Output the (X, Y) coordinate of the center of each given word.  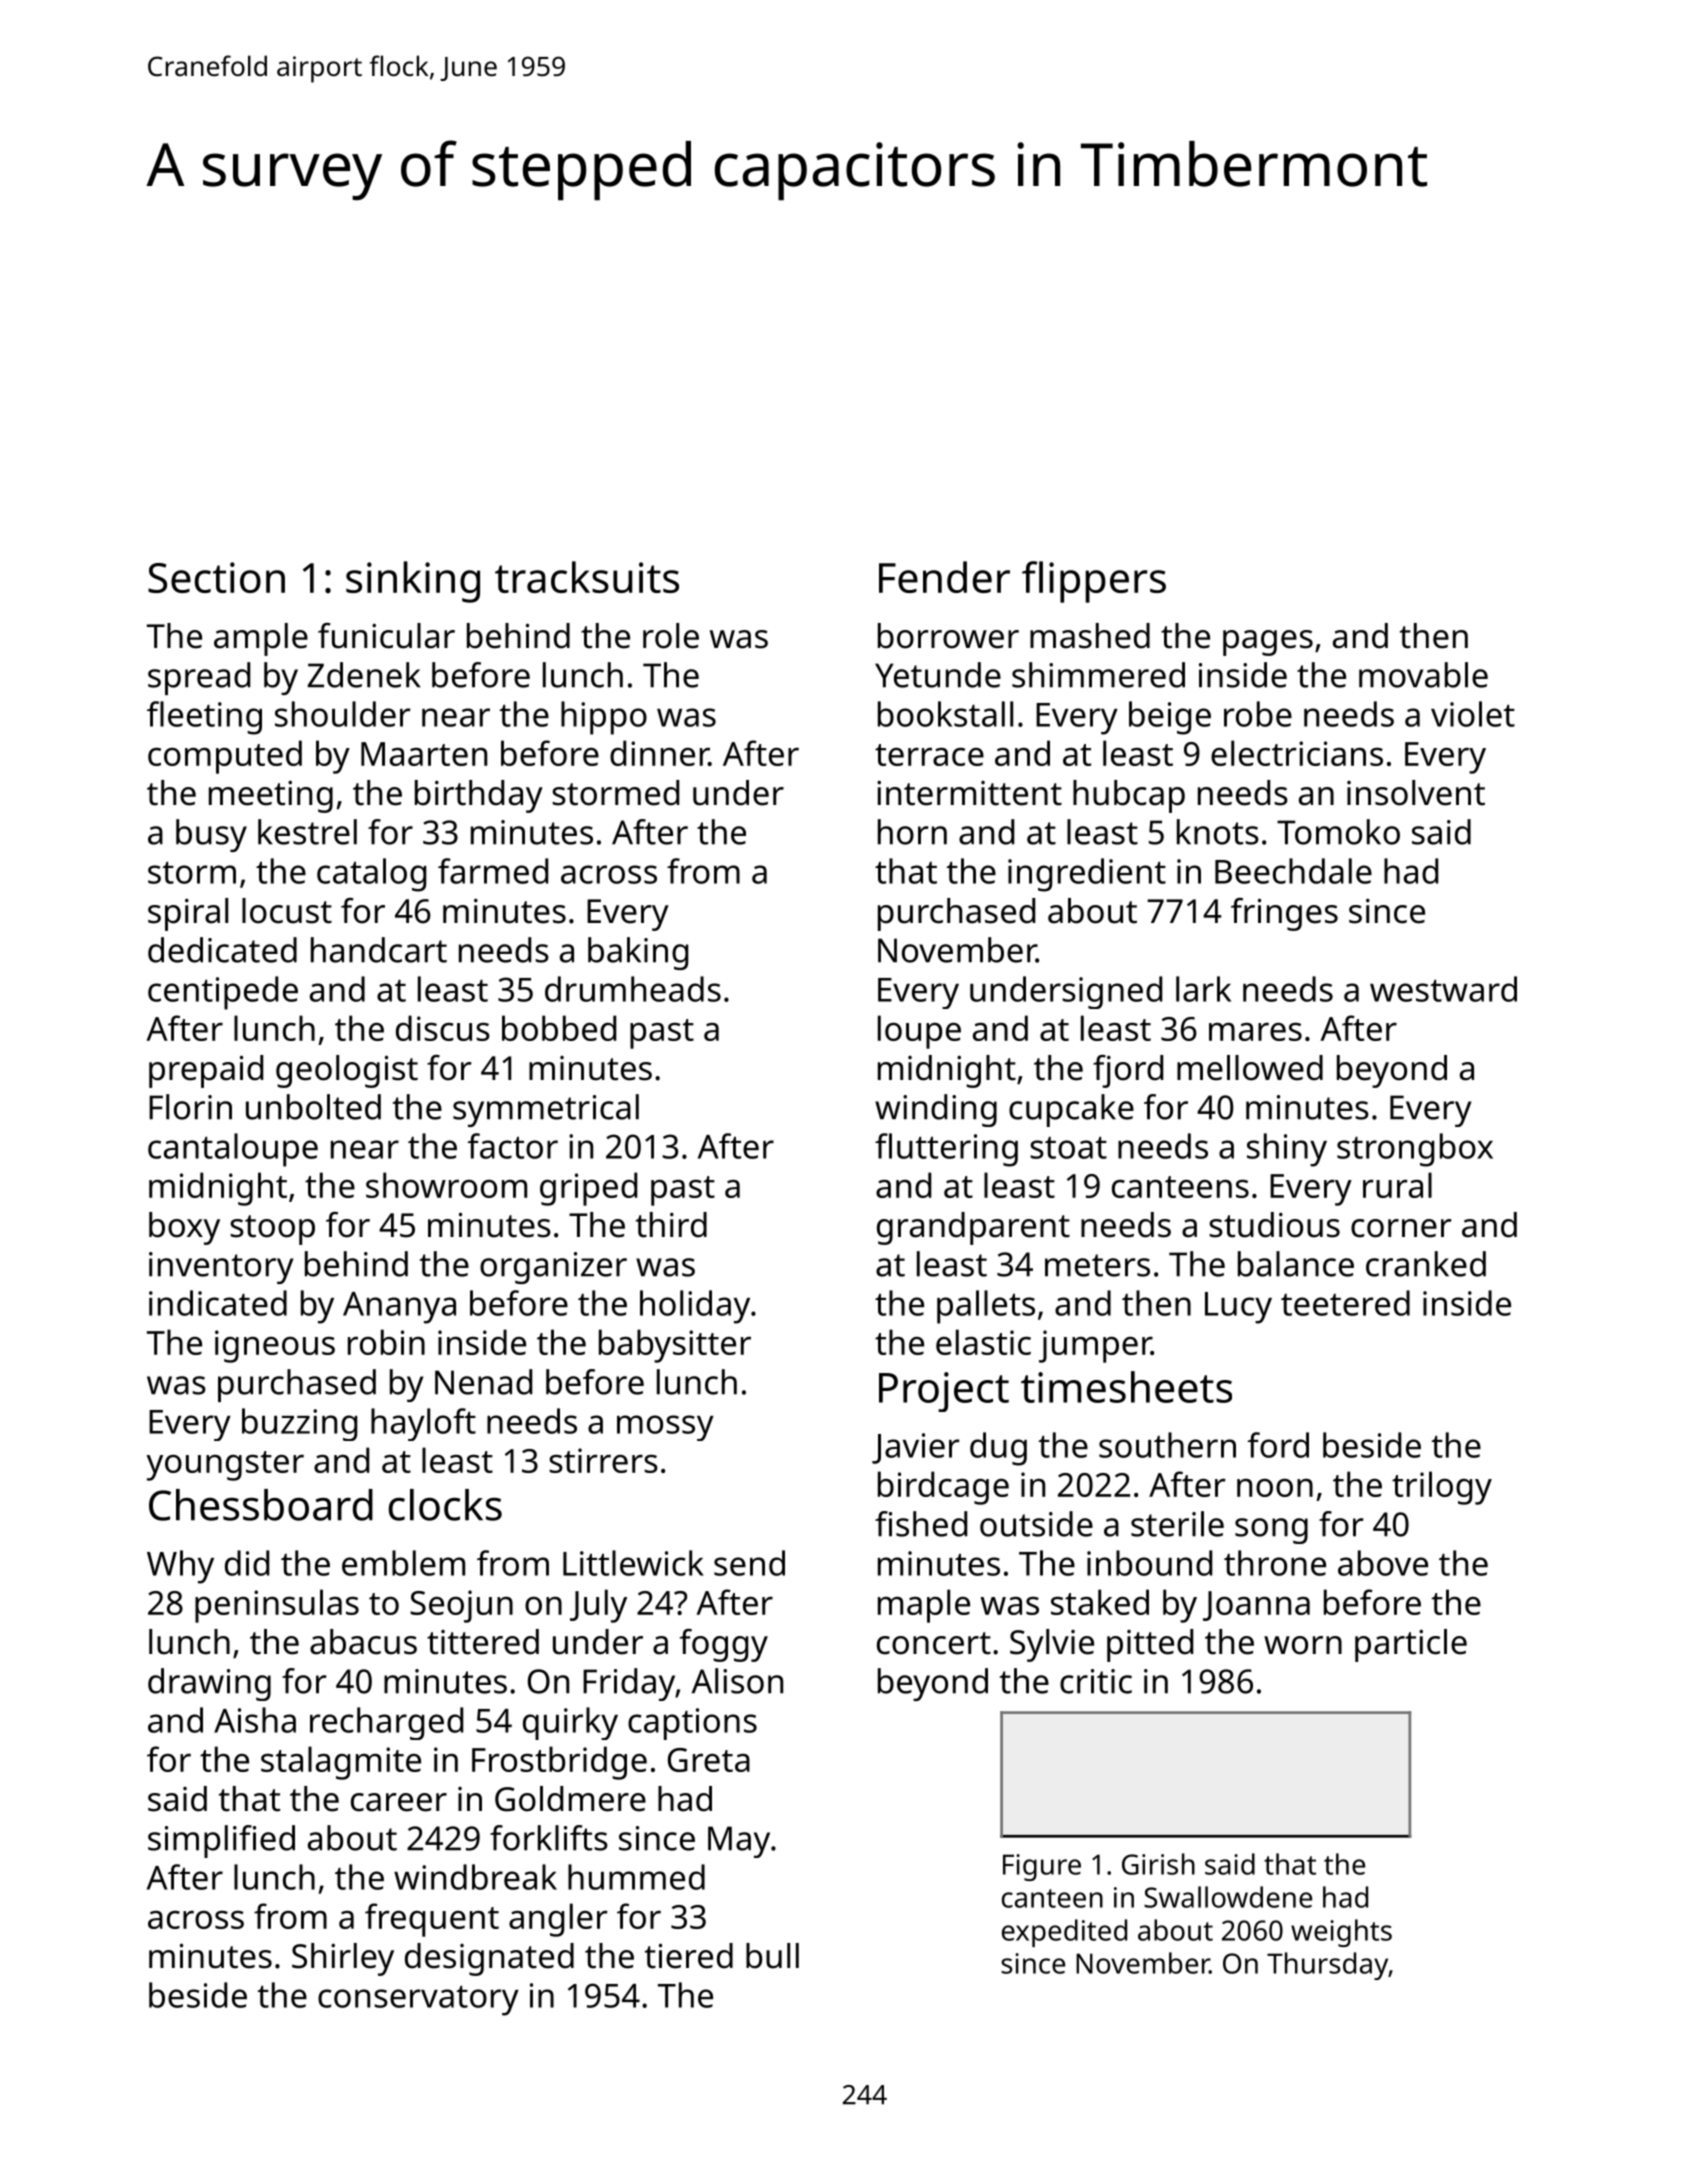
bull (772, 1956)
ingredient (1087, 875)
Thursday (1327, 1966)
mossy (665, 1428)
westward (1443, 989)
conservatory (418, 2000)
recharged (386, 1723)
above (1383, 1563)
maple (924, 1606)
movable (1423, 675)
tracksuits (587, 577)
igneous (275, 1346)
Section (216, 577)
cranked (1426, 1264)
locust (287, 911)
